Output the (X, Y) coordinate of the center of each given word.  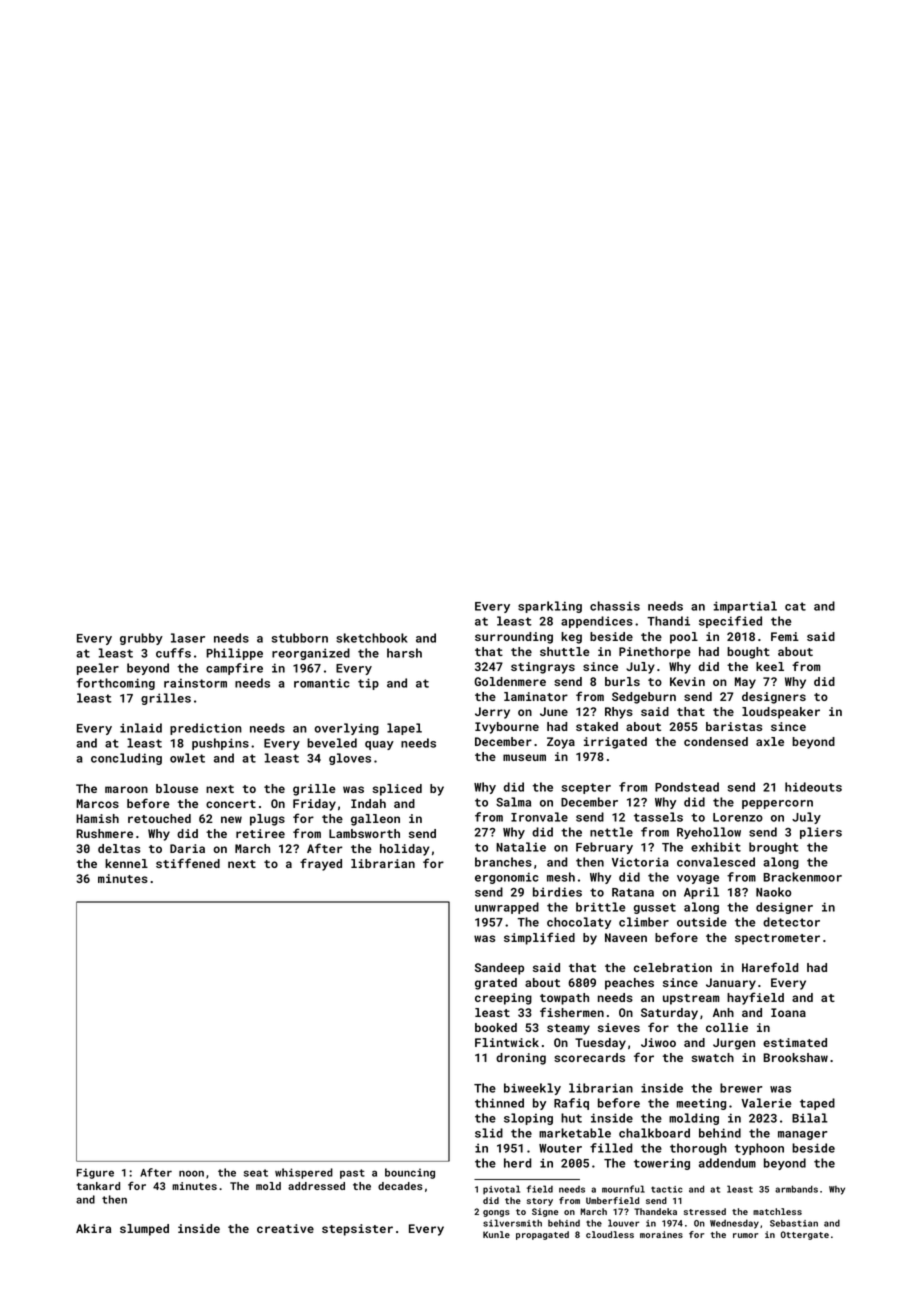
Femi (785, 636)
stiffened (188, 863)
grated (496, 984)
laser (188, 638)
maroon (126, 789)
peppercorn (777, 804)
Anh (723, 1012)
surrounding (514, 638)
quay (379, 745)
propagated (542, 1235)
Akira (93, 1228)
